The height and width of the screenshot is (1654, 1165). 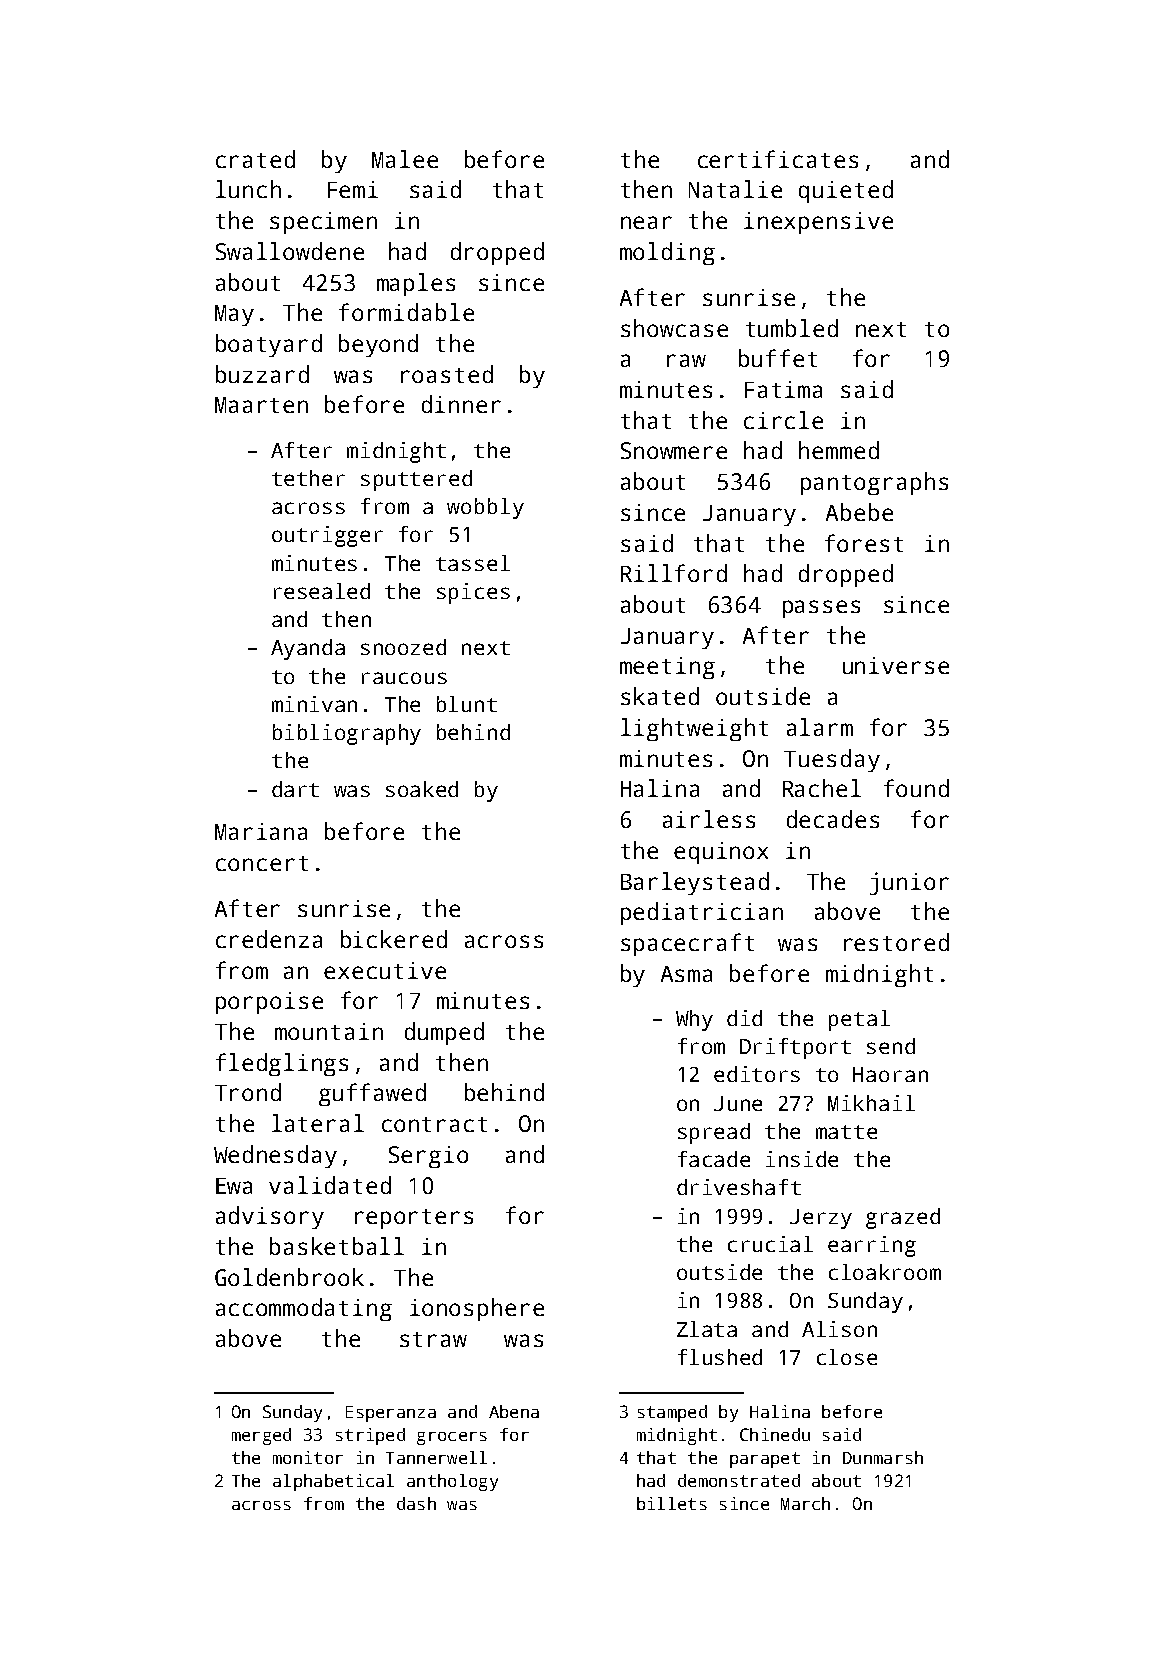 What do you see at coordinates (874, 483) in the screenshot?
I see `pantographs` at bounding box center [874, 483].
